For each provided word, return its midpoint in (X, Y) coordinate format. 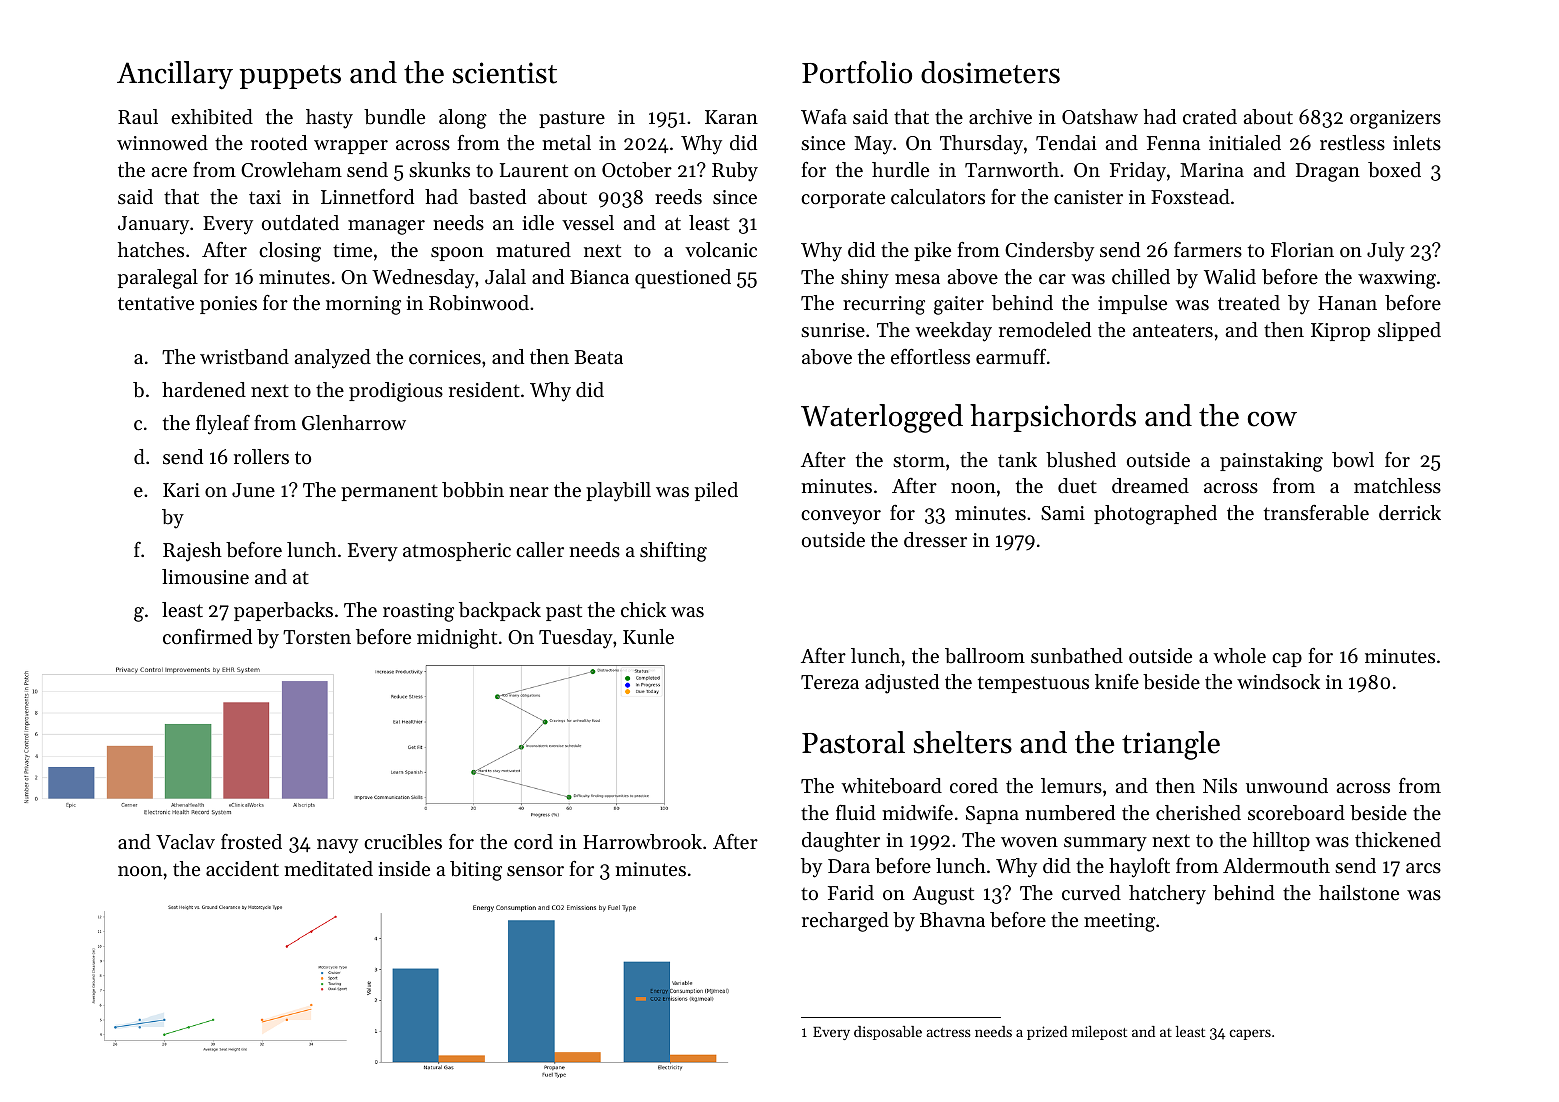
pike (932, 251)
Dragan (1328, 172)
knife (1117, 682)
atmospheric (457, 551)
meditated (328, 869)
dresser (935, 540)
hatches (151, 250)
